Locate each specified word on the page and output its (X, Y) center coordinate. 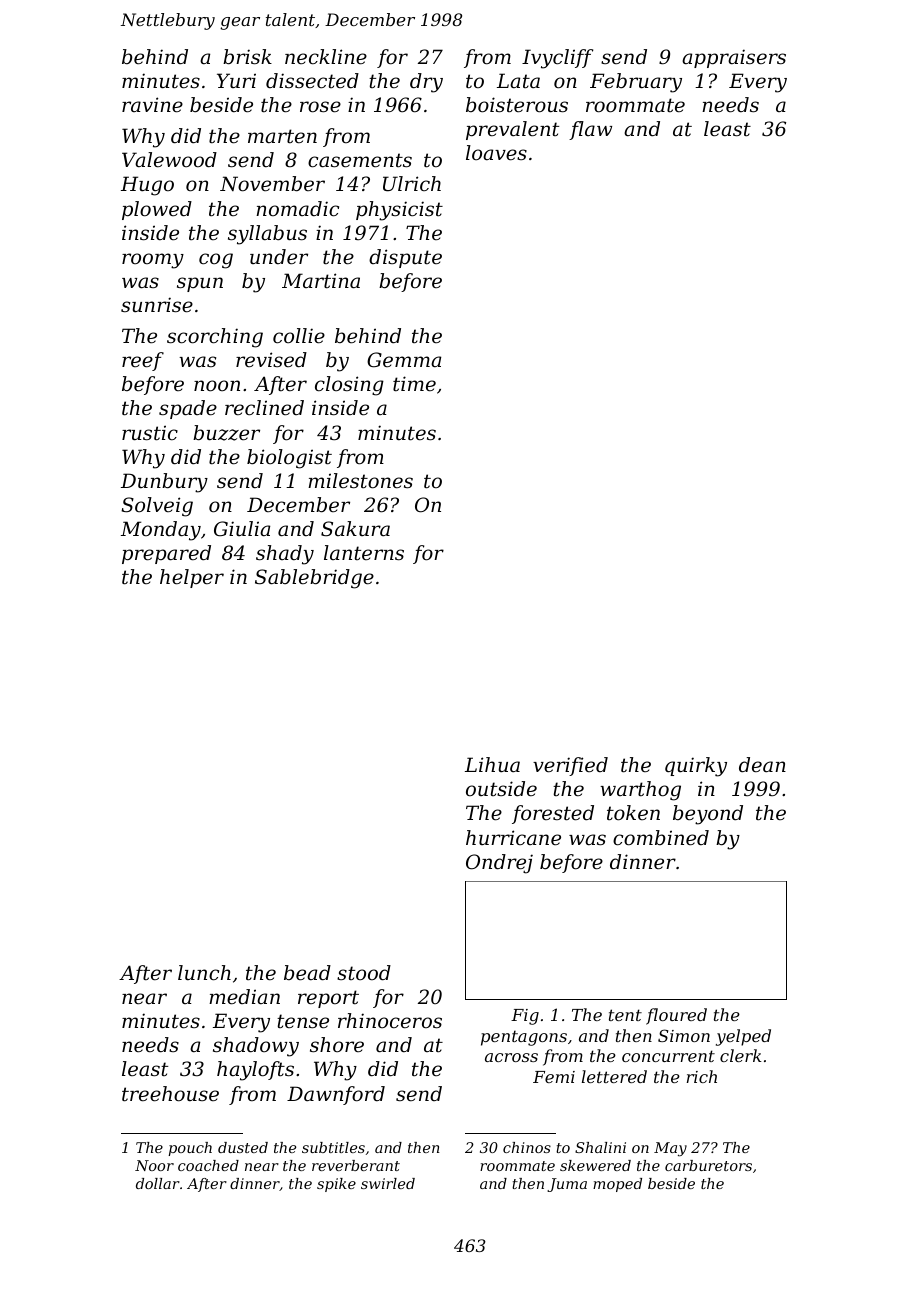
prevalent (512, 130)
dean (762, 765)
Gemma (404, 360)
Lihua (492, 765)
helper (192, 578)
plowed (157, 210)
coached (208, 1165)
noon (217, 386)
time (414, 384)
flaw (590, 130)
